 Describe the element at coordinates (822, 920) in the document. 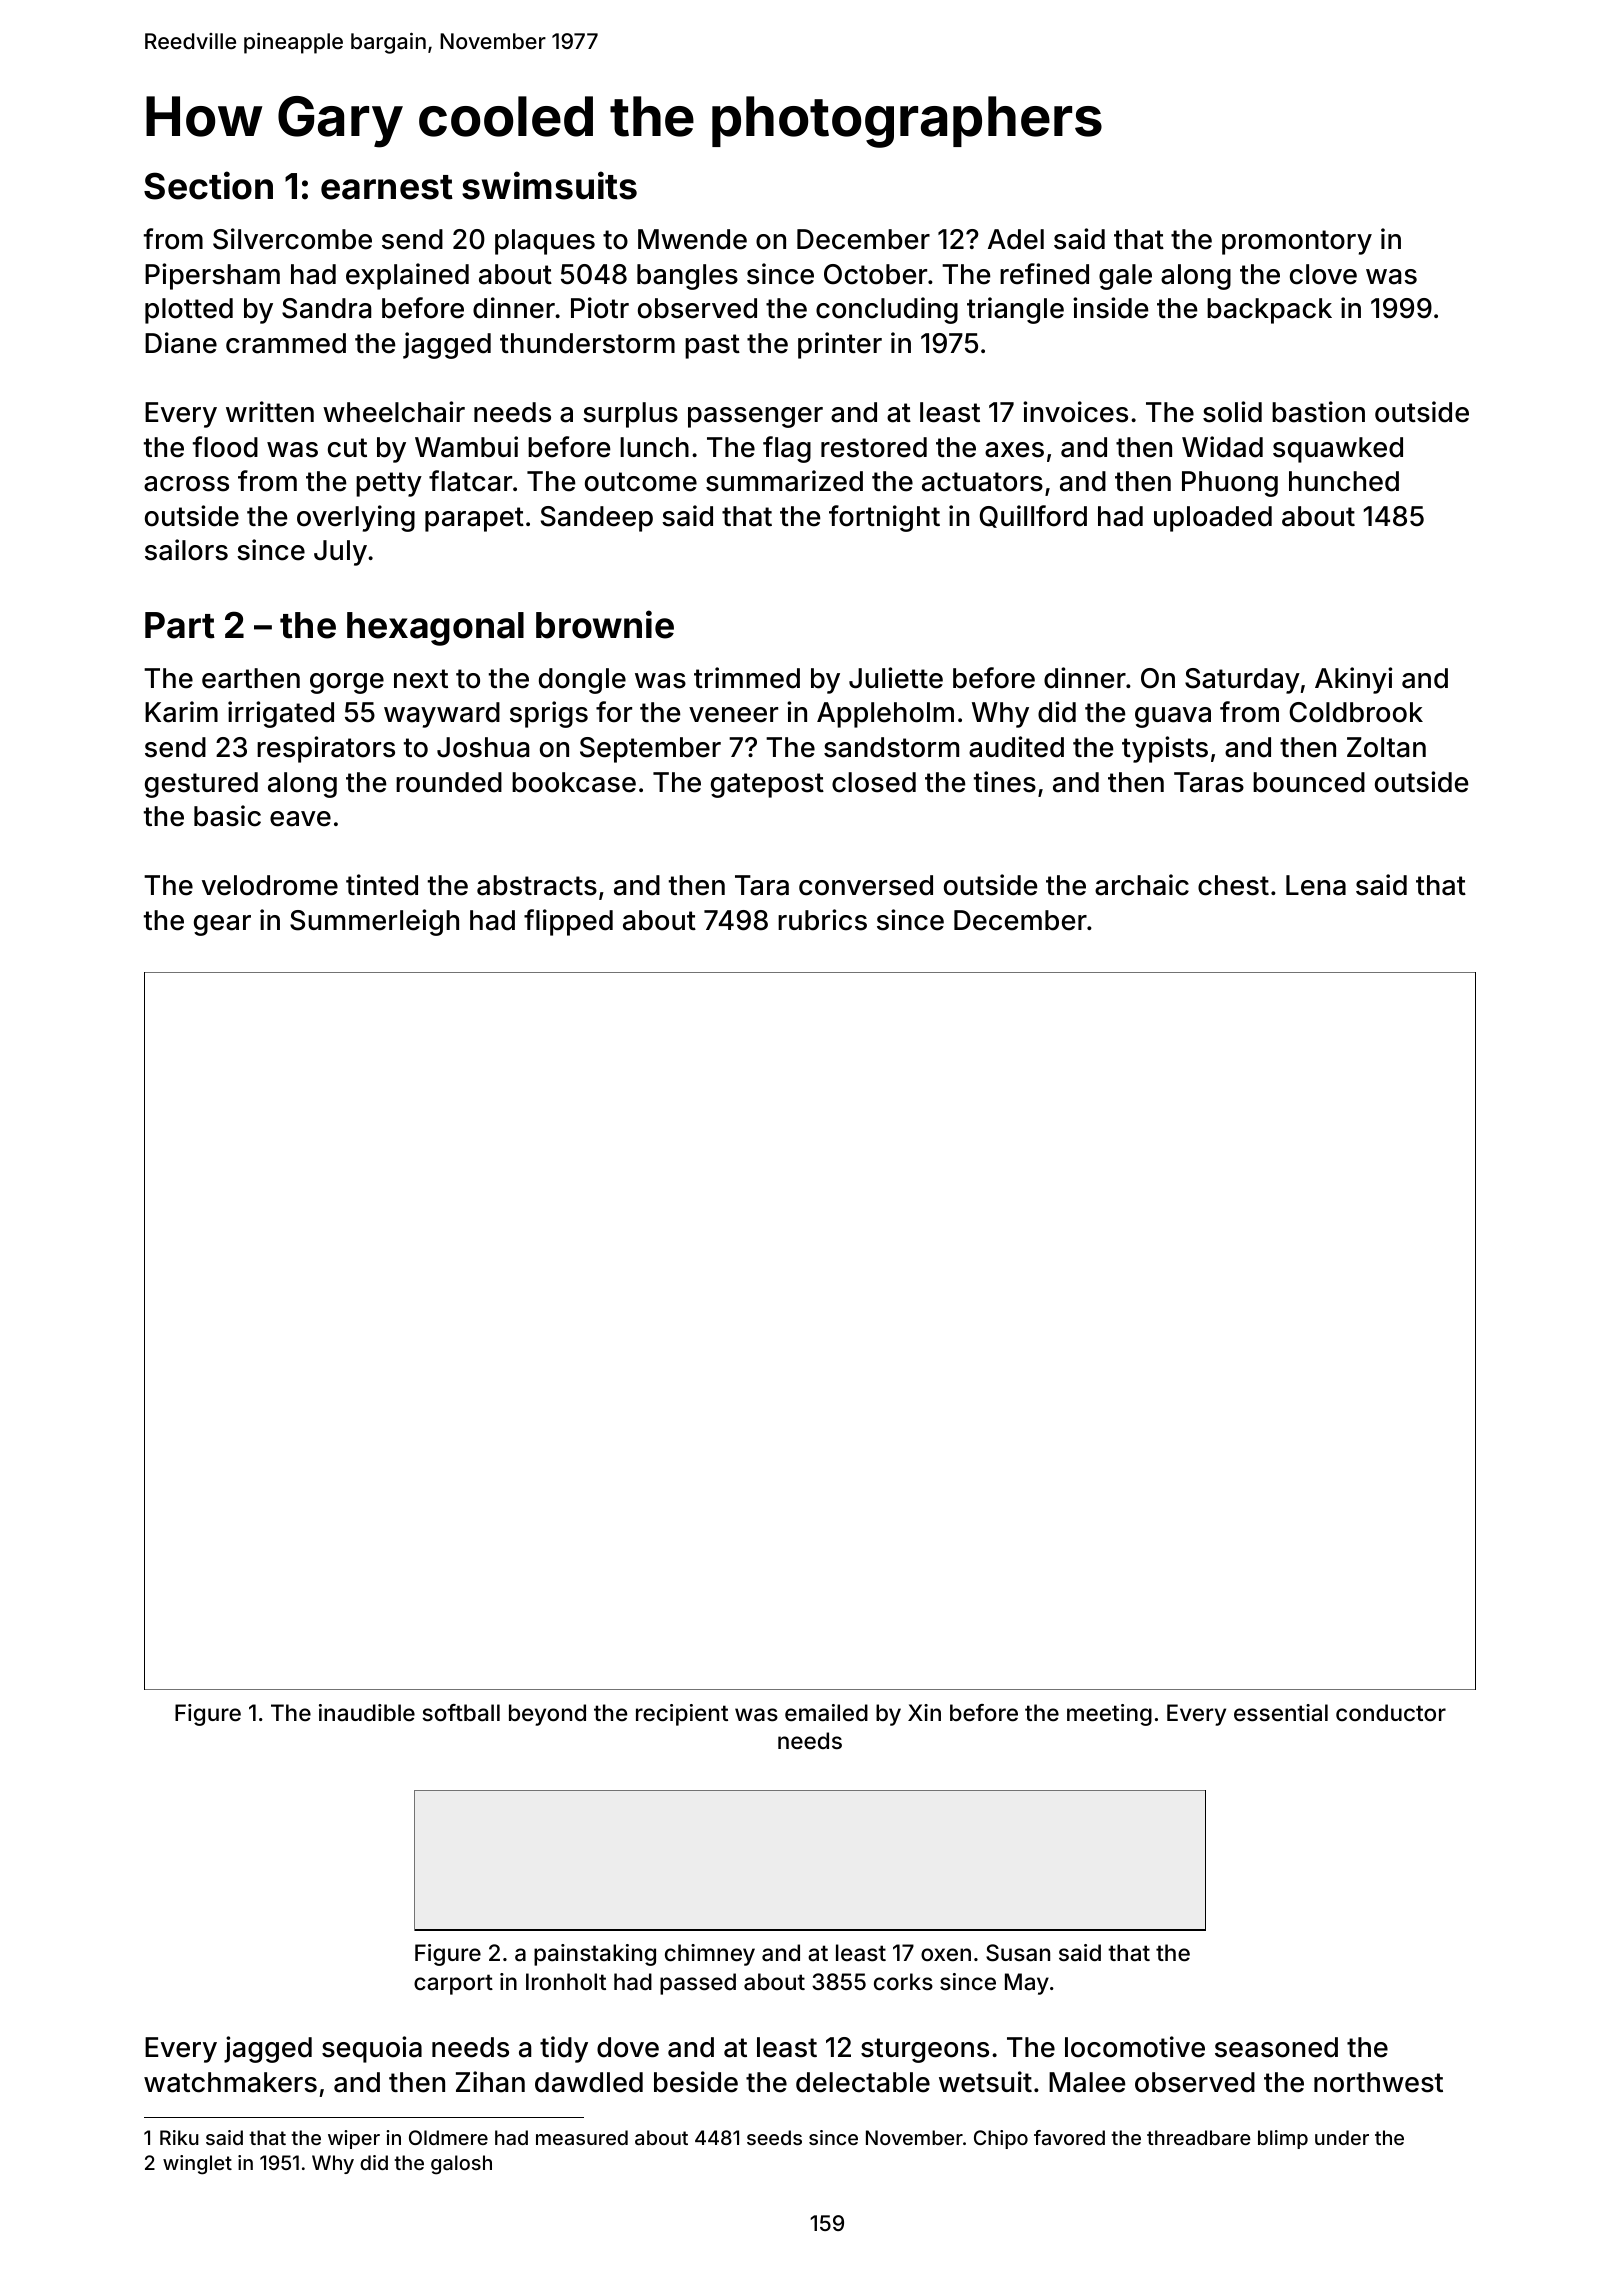

I see `rubrics` at that location.
